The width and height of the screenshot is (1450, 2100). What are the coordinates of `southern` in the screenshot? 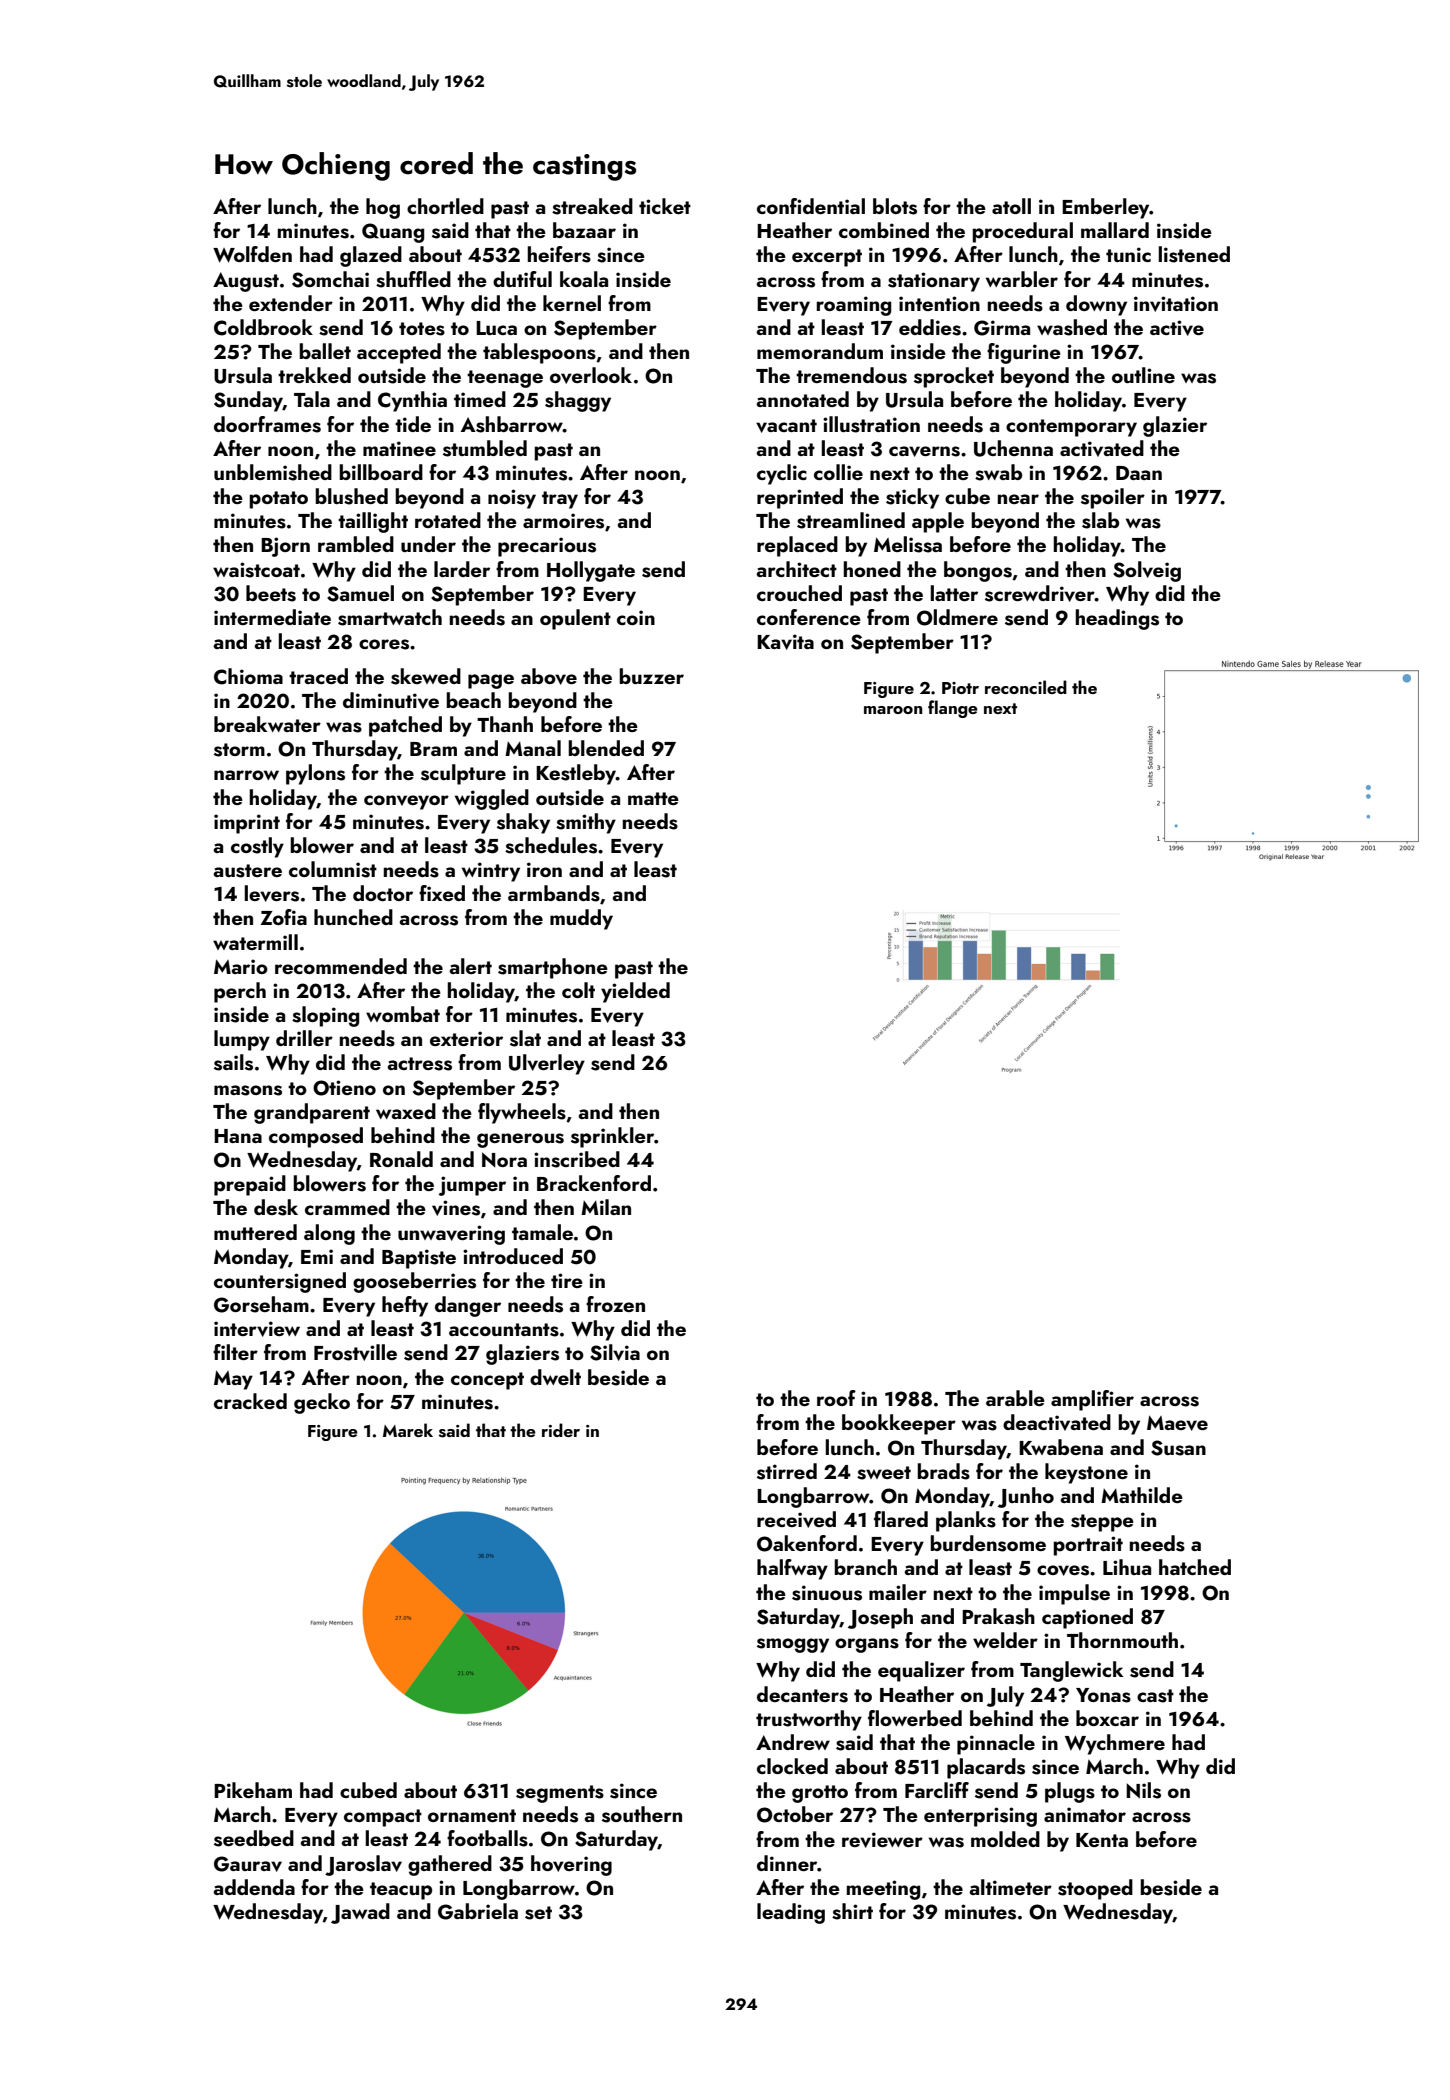 It's located at (642, 1814).
